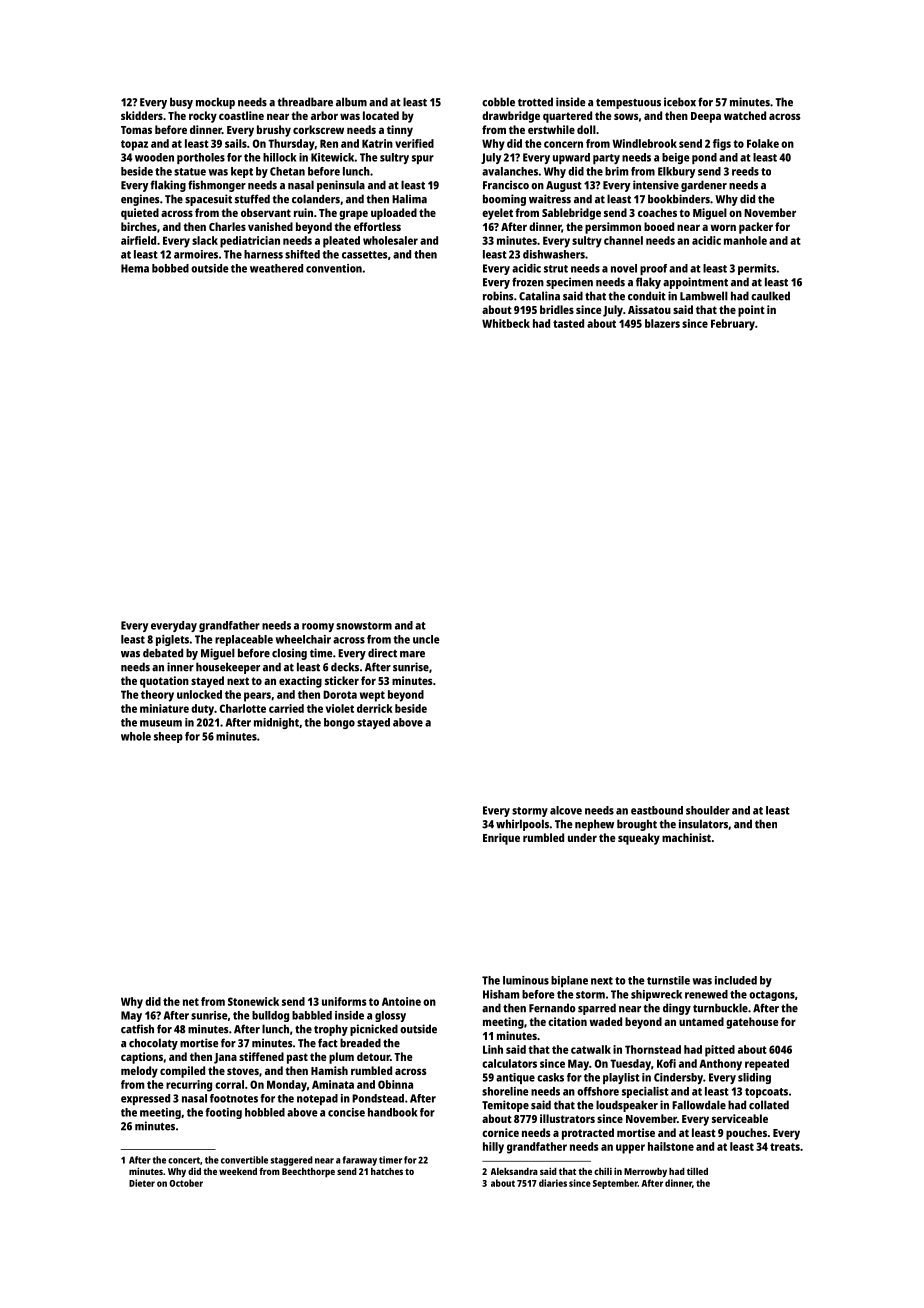  What do you see at coordinates (550, 199) in the image?
I see `waitress` at bounding box center [550, 199].
